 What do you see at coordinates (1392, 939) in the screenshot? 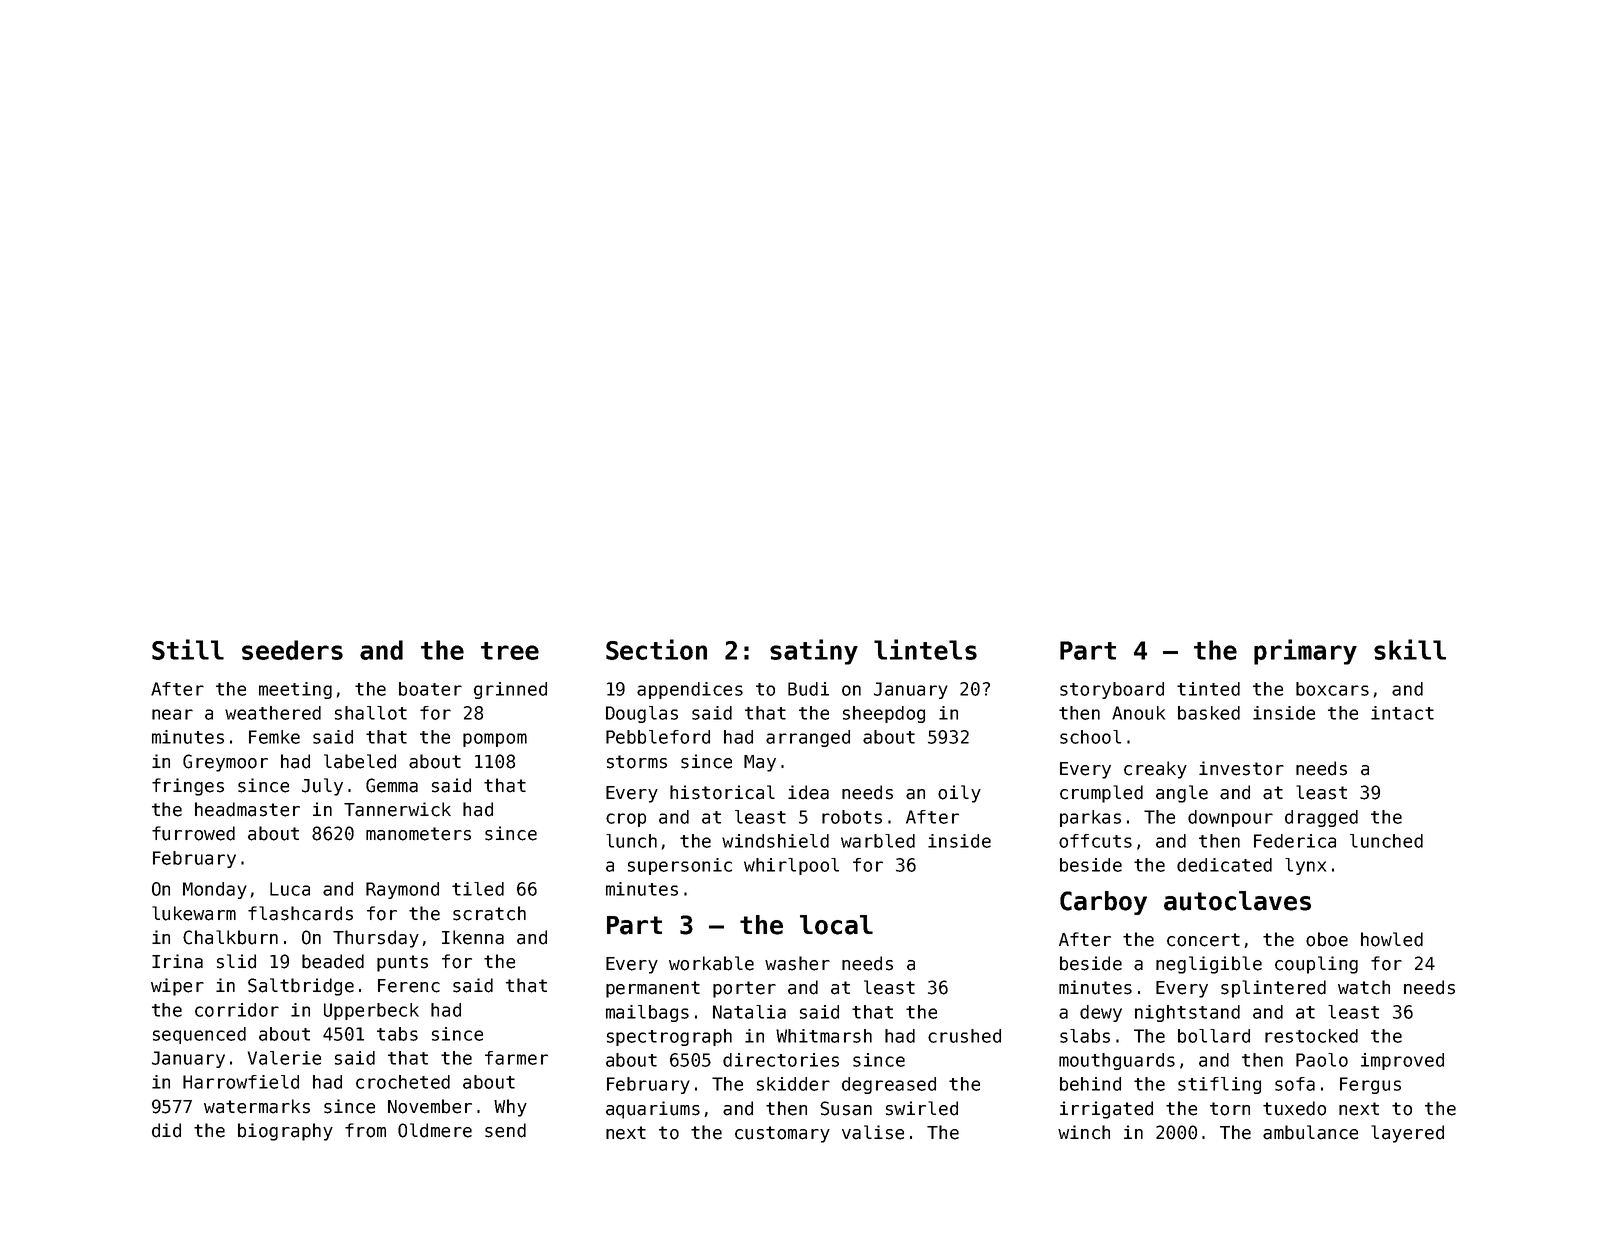
I see `howled` at bounding box center [1392, 939].
